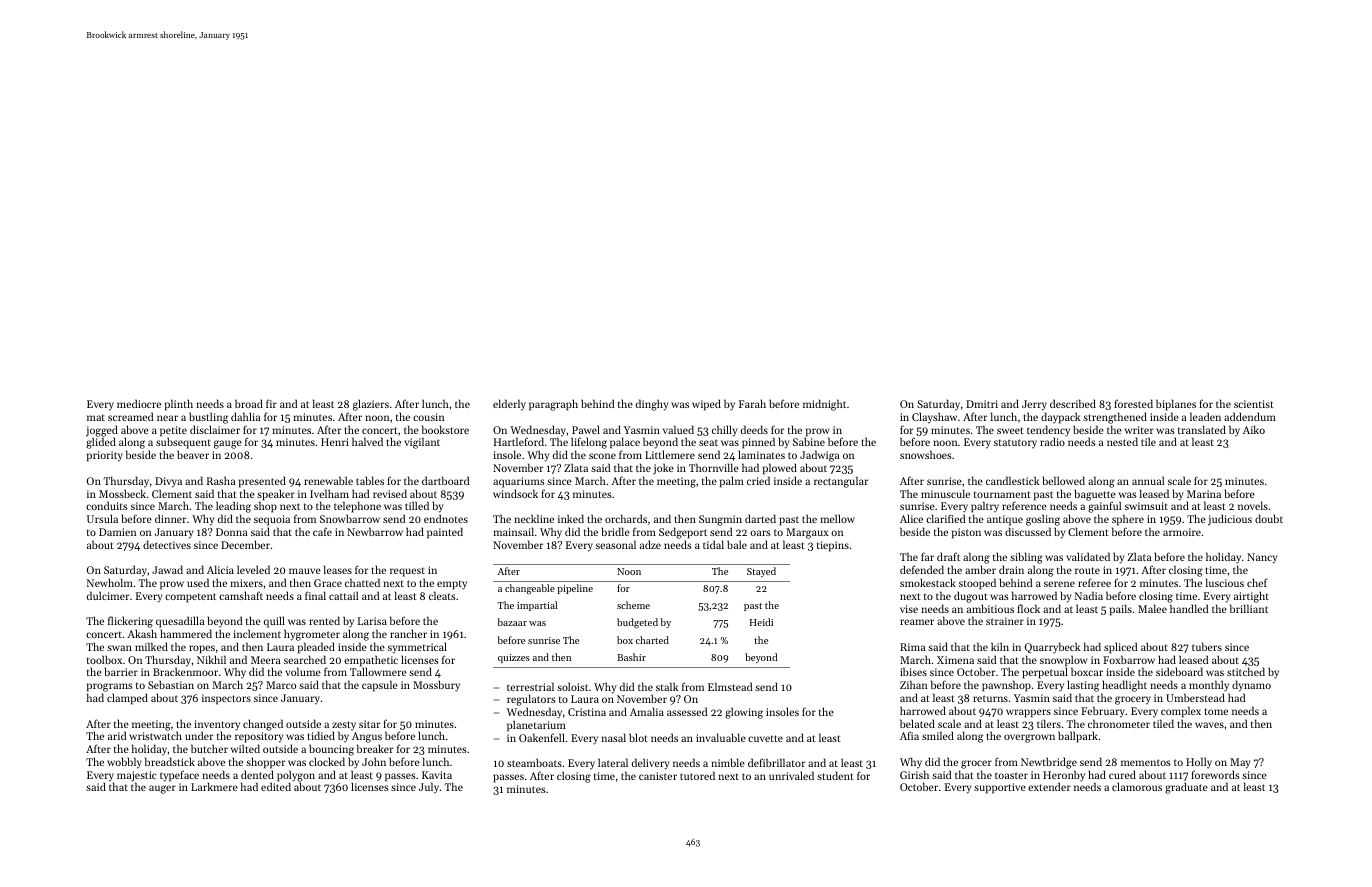 The height and width of the screenshot is (887, 1372). What do you see at coordinates (616, 544) in the screenshot?
I see `seasonal` at bounding box center [616, 544].
